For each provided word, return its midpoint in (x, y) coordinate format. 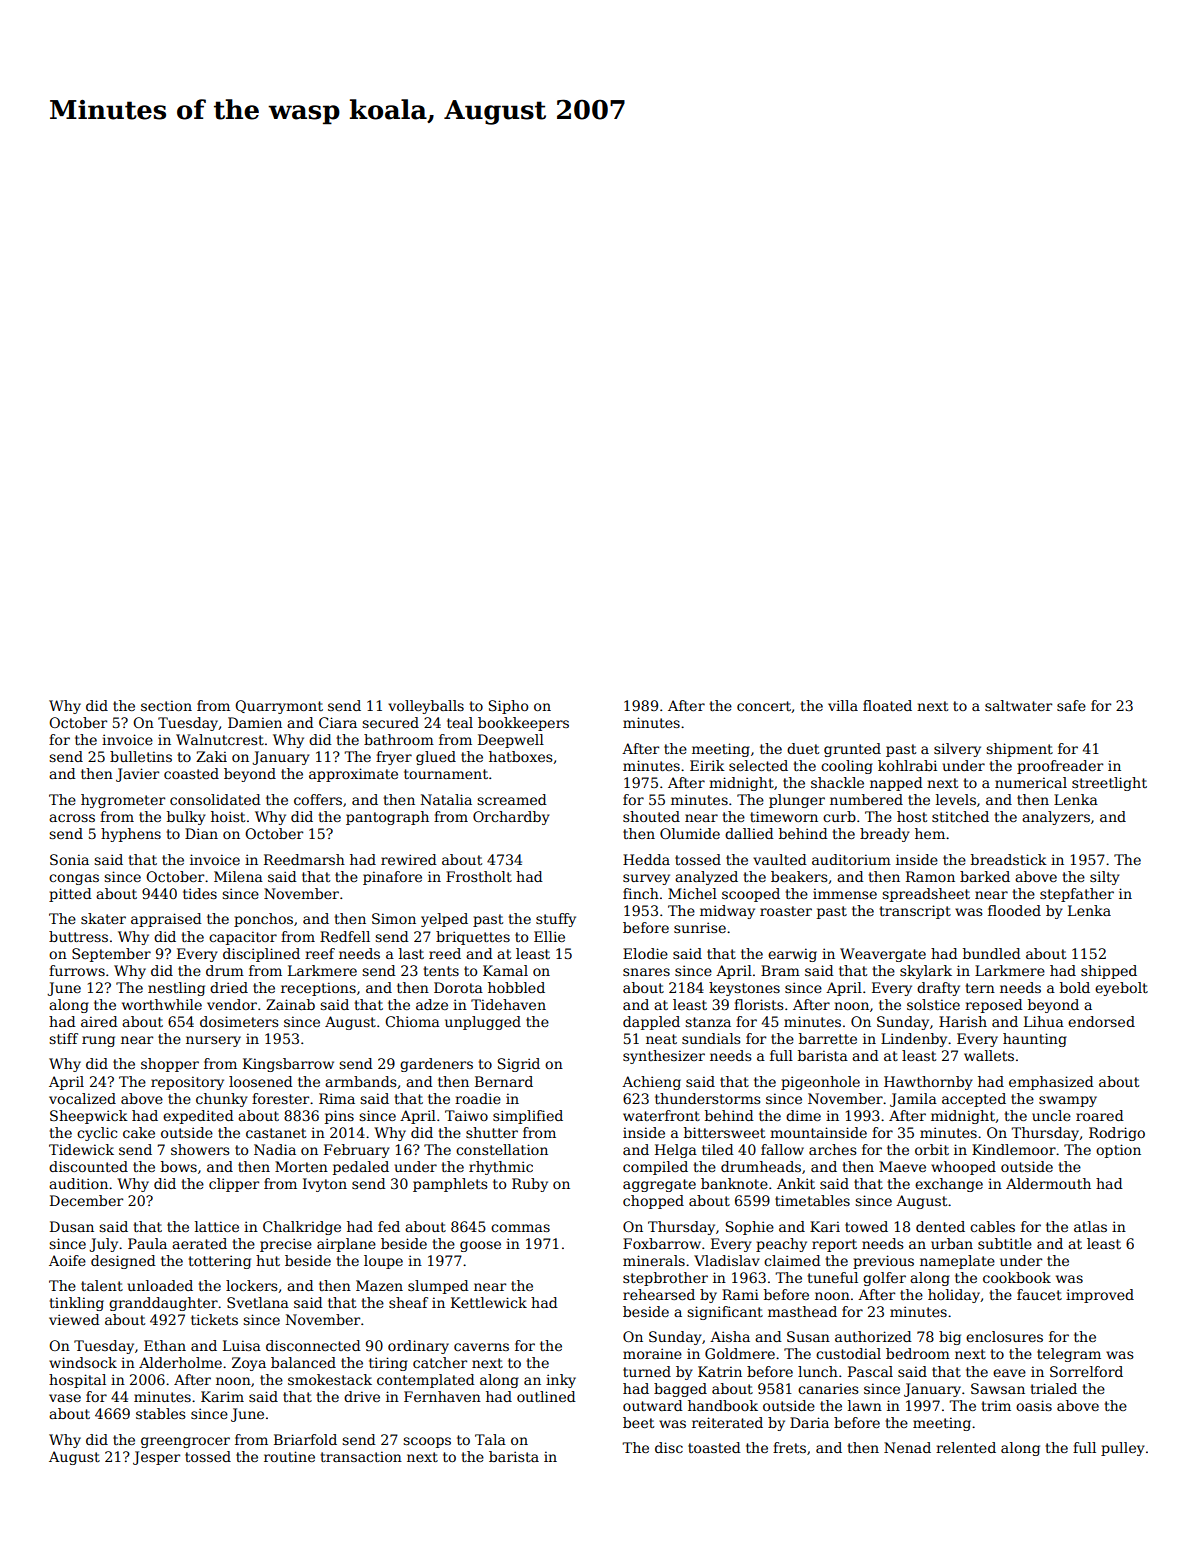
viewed (74, 1319)
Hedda (646, 859)
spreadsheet (926, 895)
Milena (238, 876)
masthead (802, 1311)
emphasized (1051, 1083)
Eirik (707, 765)
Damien (255, 722)
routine (289, 1456)
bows (179, 1166)
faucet (1039, 1294)
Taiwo (466, 1115)
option (1118, 1151)
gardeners (436, 1065)
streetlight (1109, 784)
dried (229, 987)
